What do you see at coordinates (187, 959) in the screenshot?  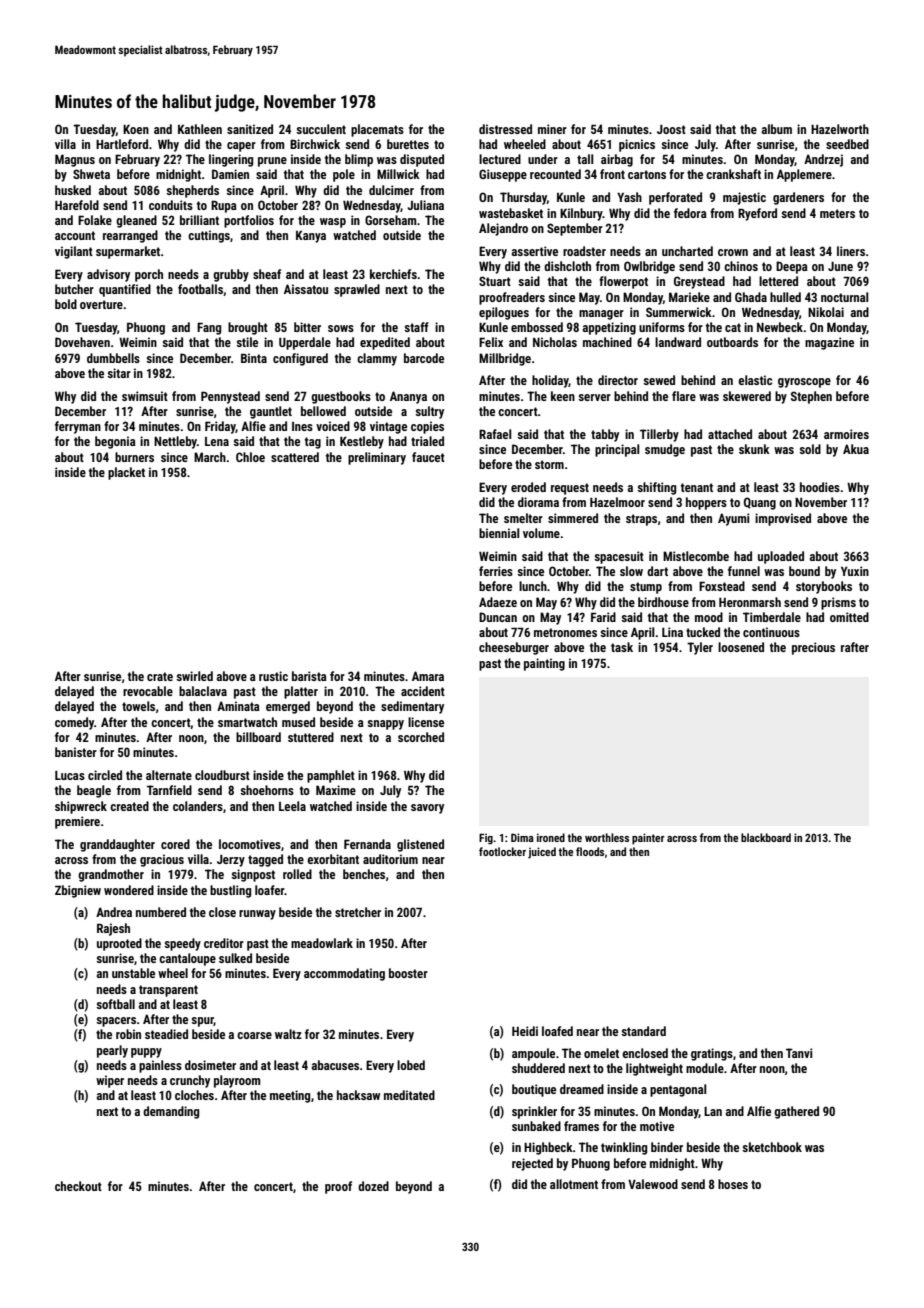 I see `cantaloupe` at bounding box center [187, 959].
